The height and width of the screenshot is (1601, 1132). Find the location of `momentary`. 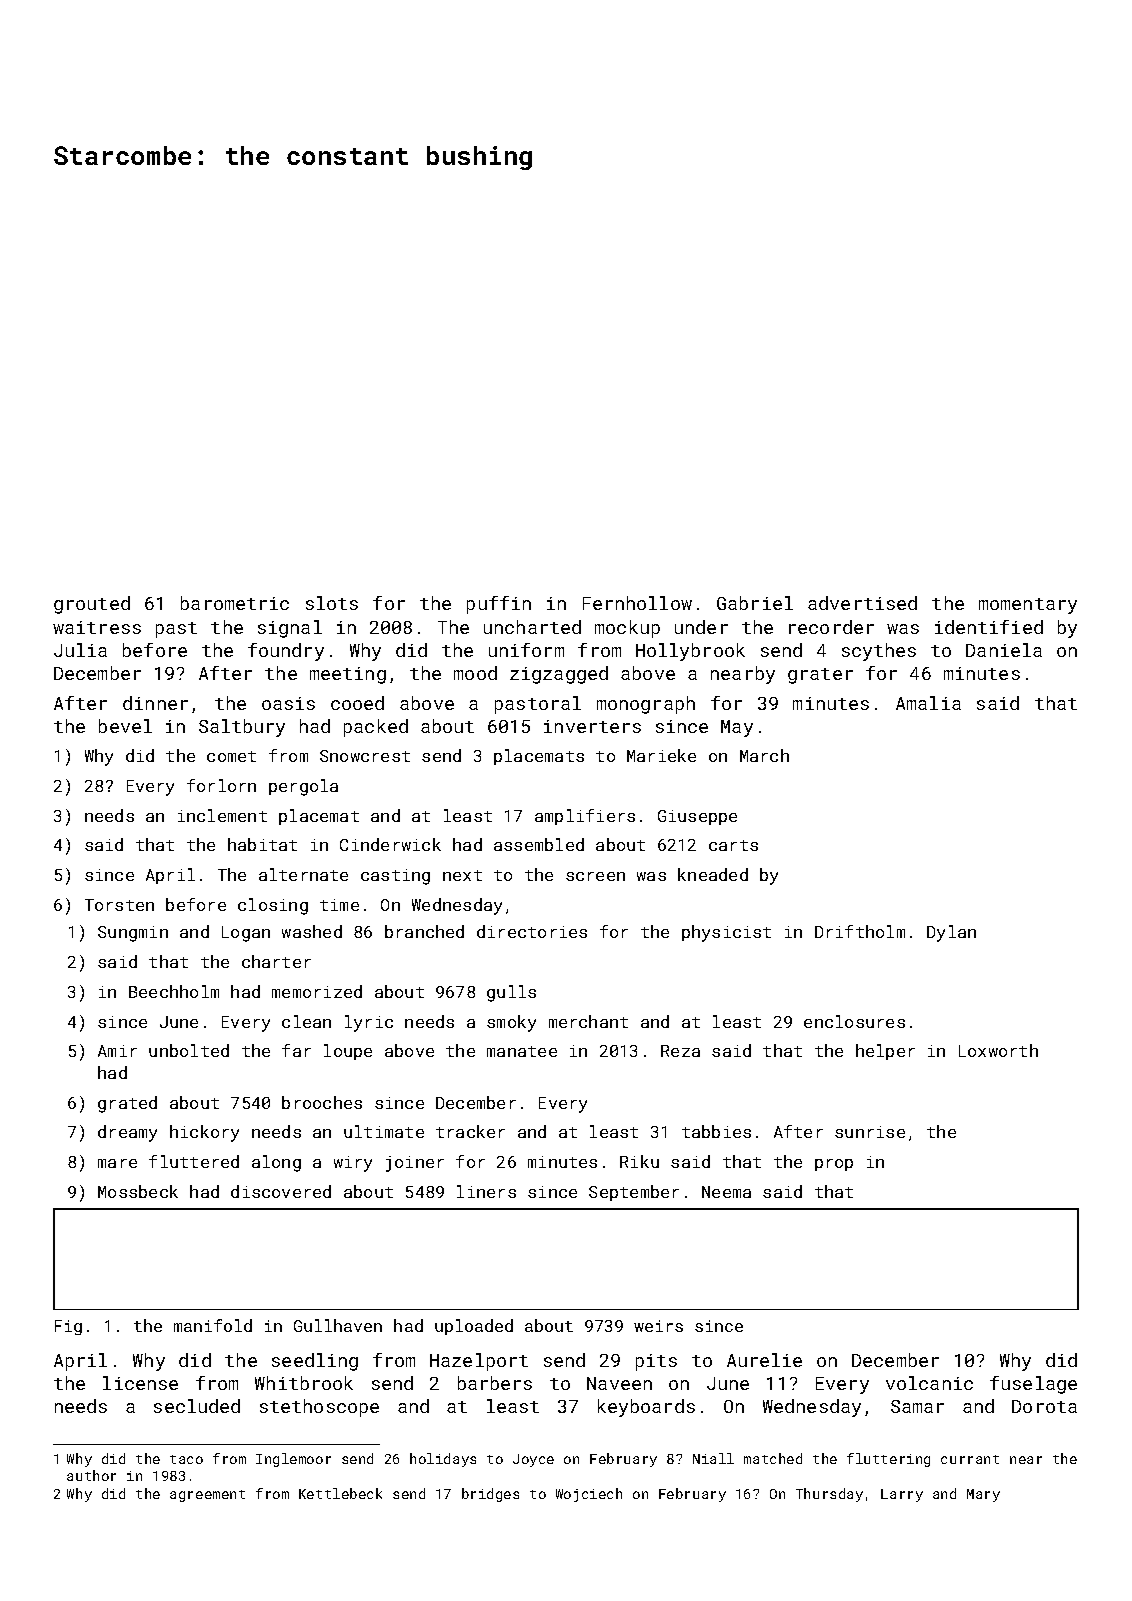

momentary is located at coordinates (1028, 606).
